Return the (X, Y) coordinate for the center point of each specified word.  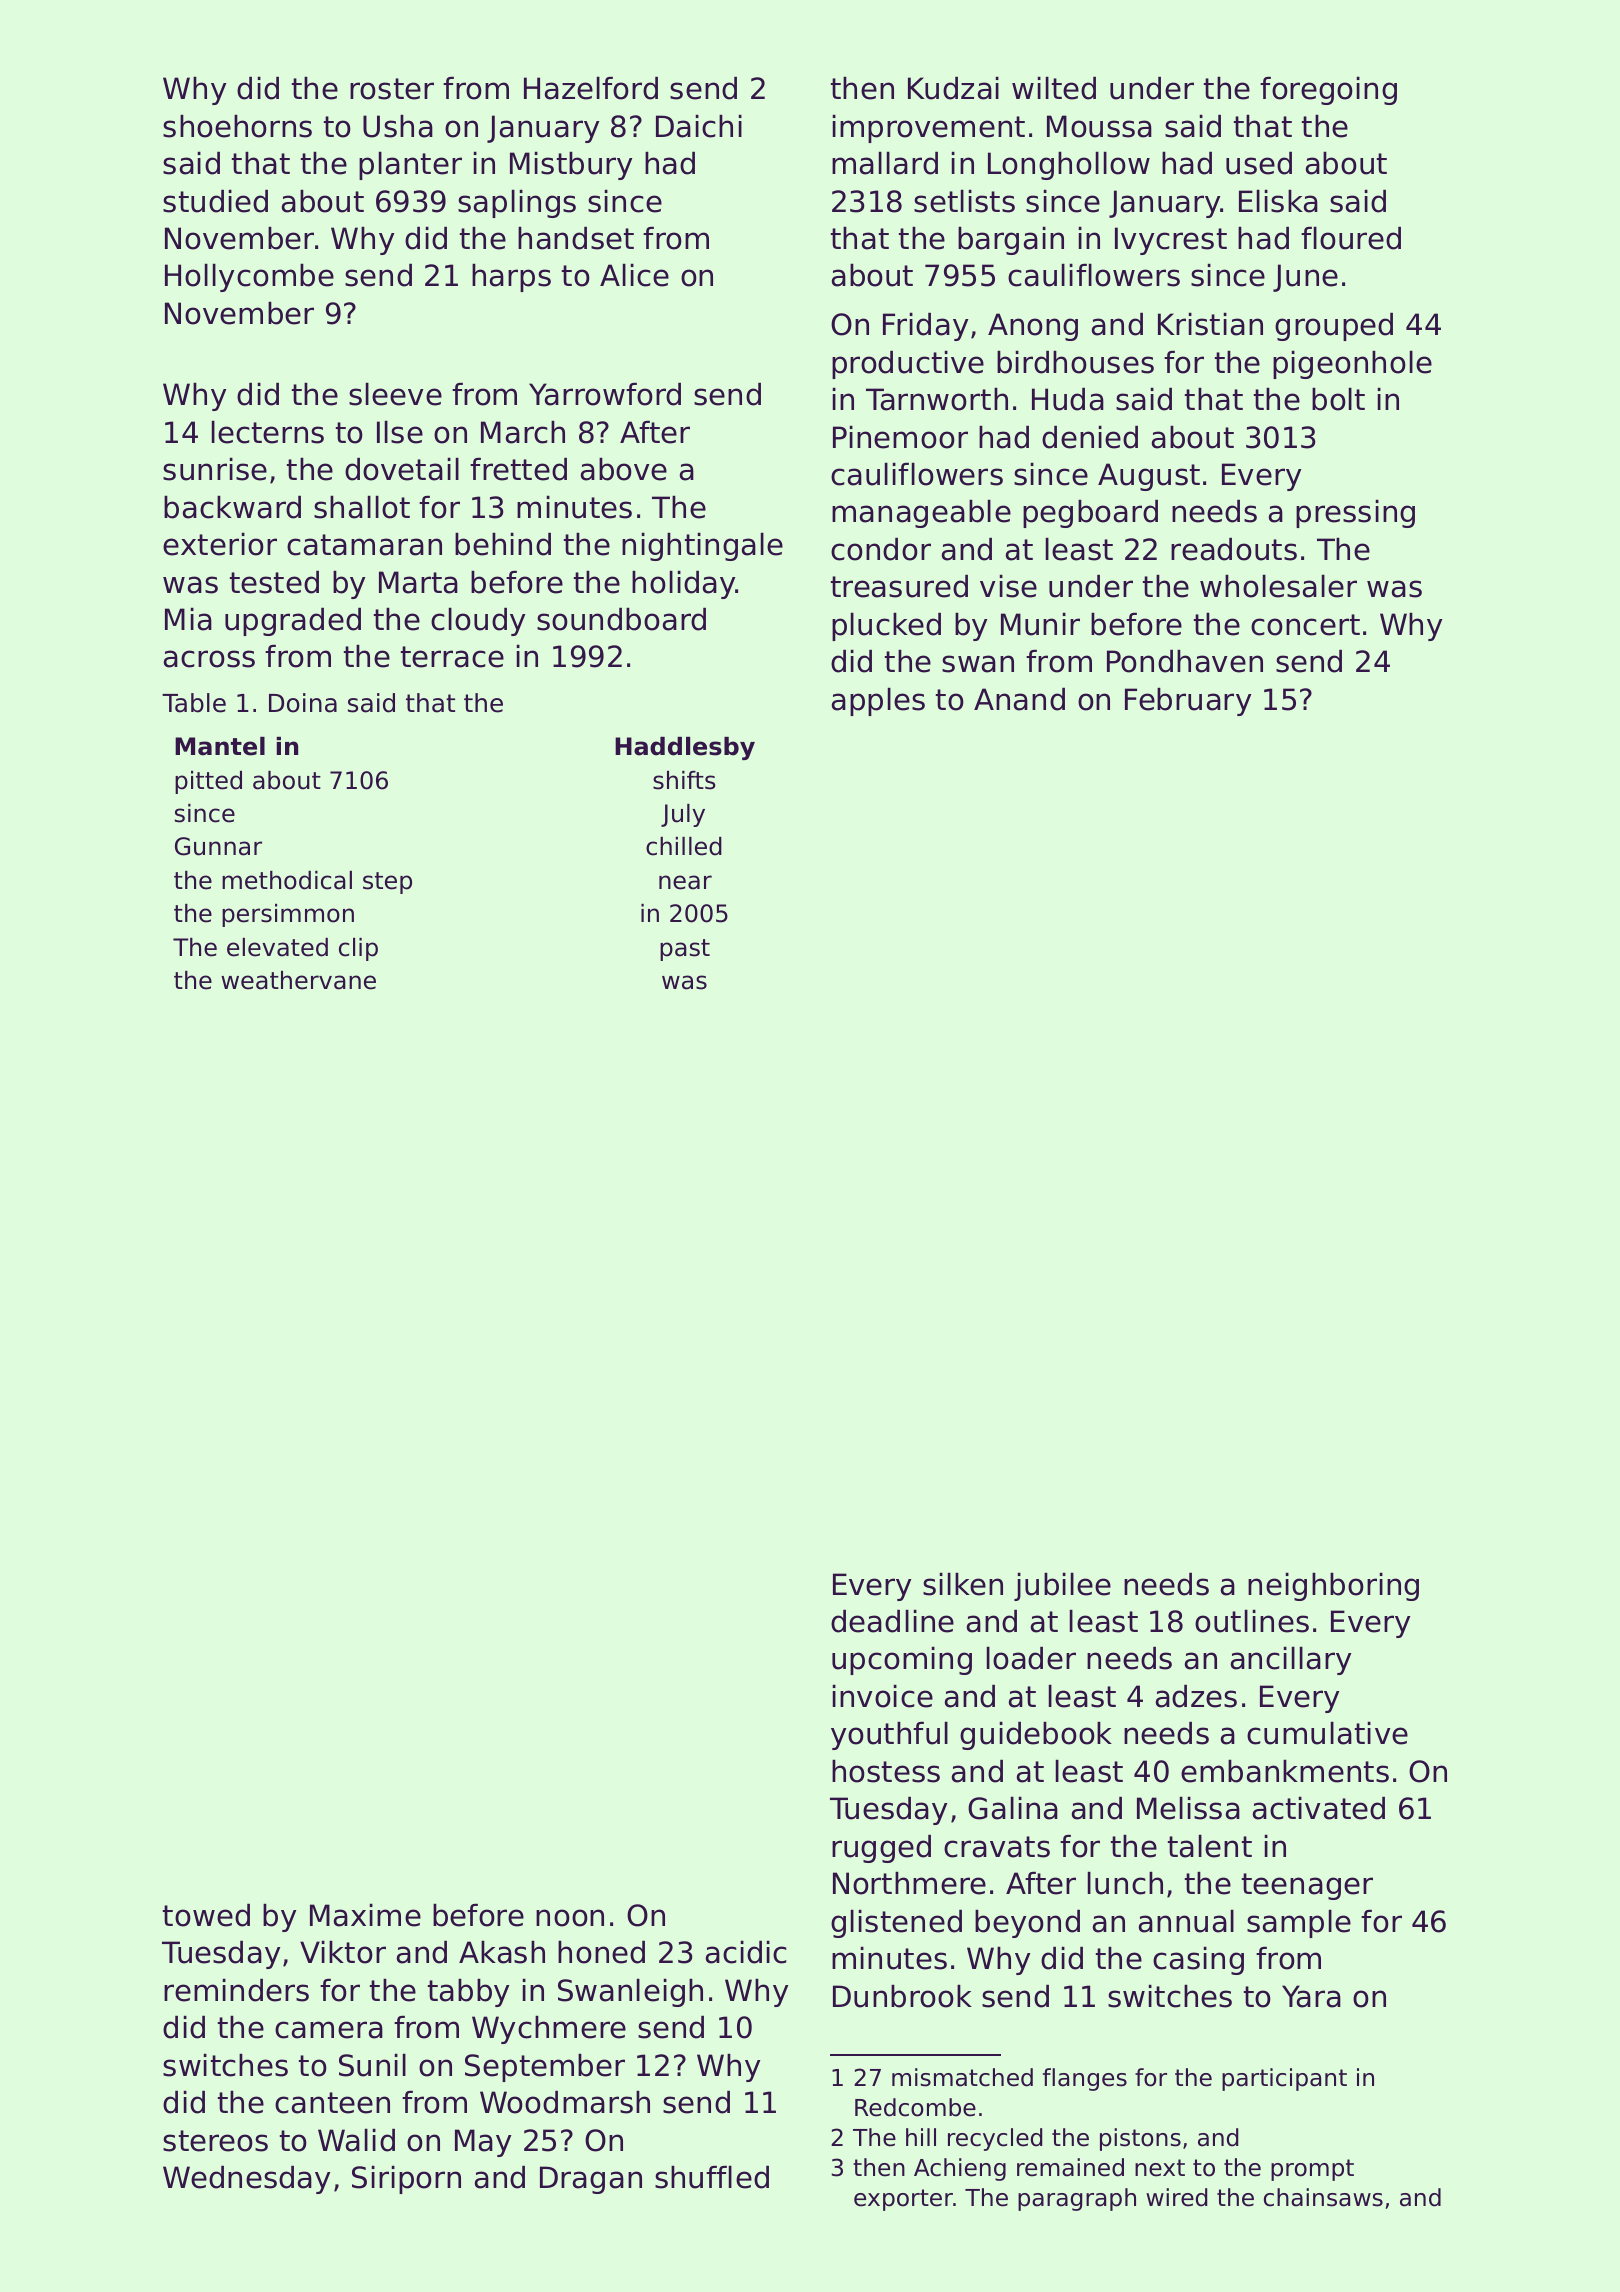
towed (206, 1915)
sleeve (395, 394)
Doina (303, 703)
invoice (883, 1696)
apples (878, 702)
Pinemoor (900, 437)
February (1188, 702)
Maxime (365, 1915)
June (1305, 278)
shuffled (712, 2177)
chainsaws (1323, 2197)
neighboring (1333, 1587)
